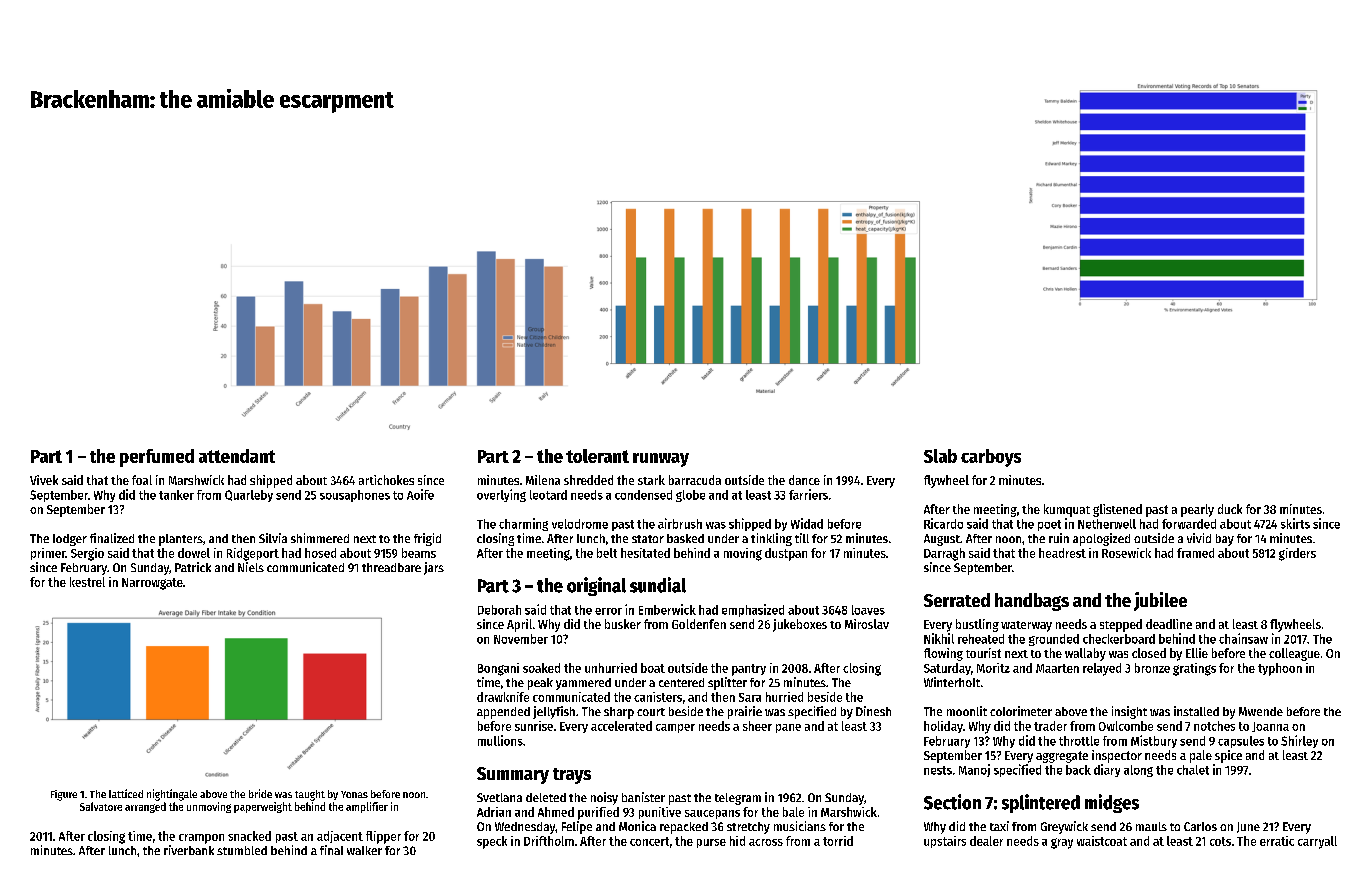 This document has width=1372, height=887. What do you see at coordinates (940, 456) in the document?
I see `Slab` at bounding box center [940, 456].
